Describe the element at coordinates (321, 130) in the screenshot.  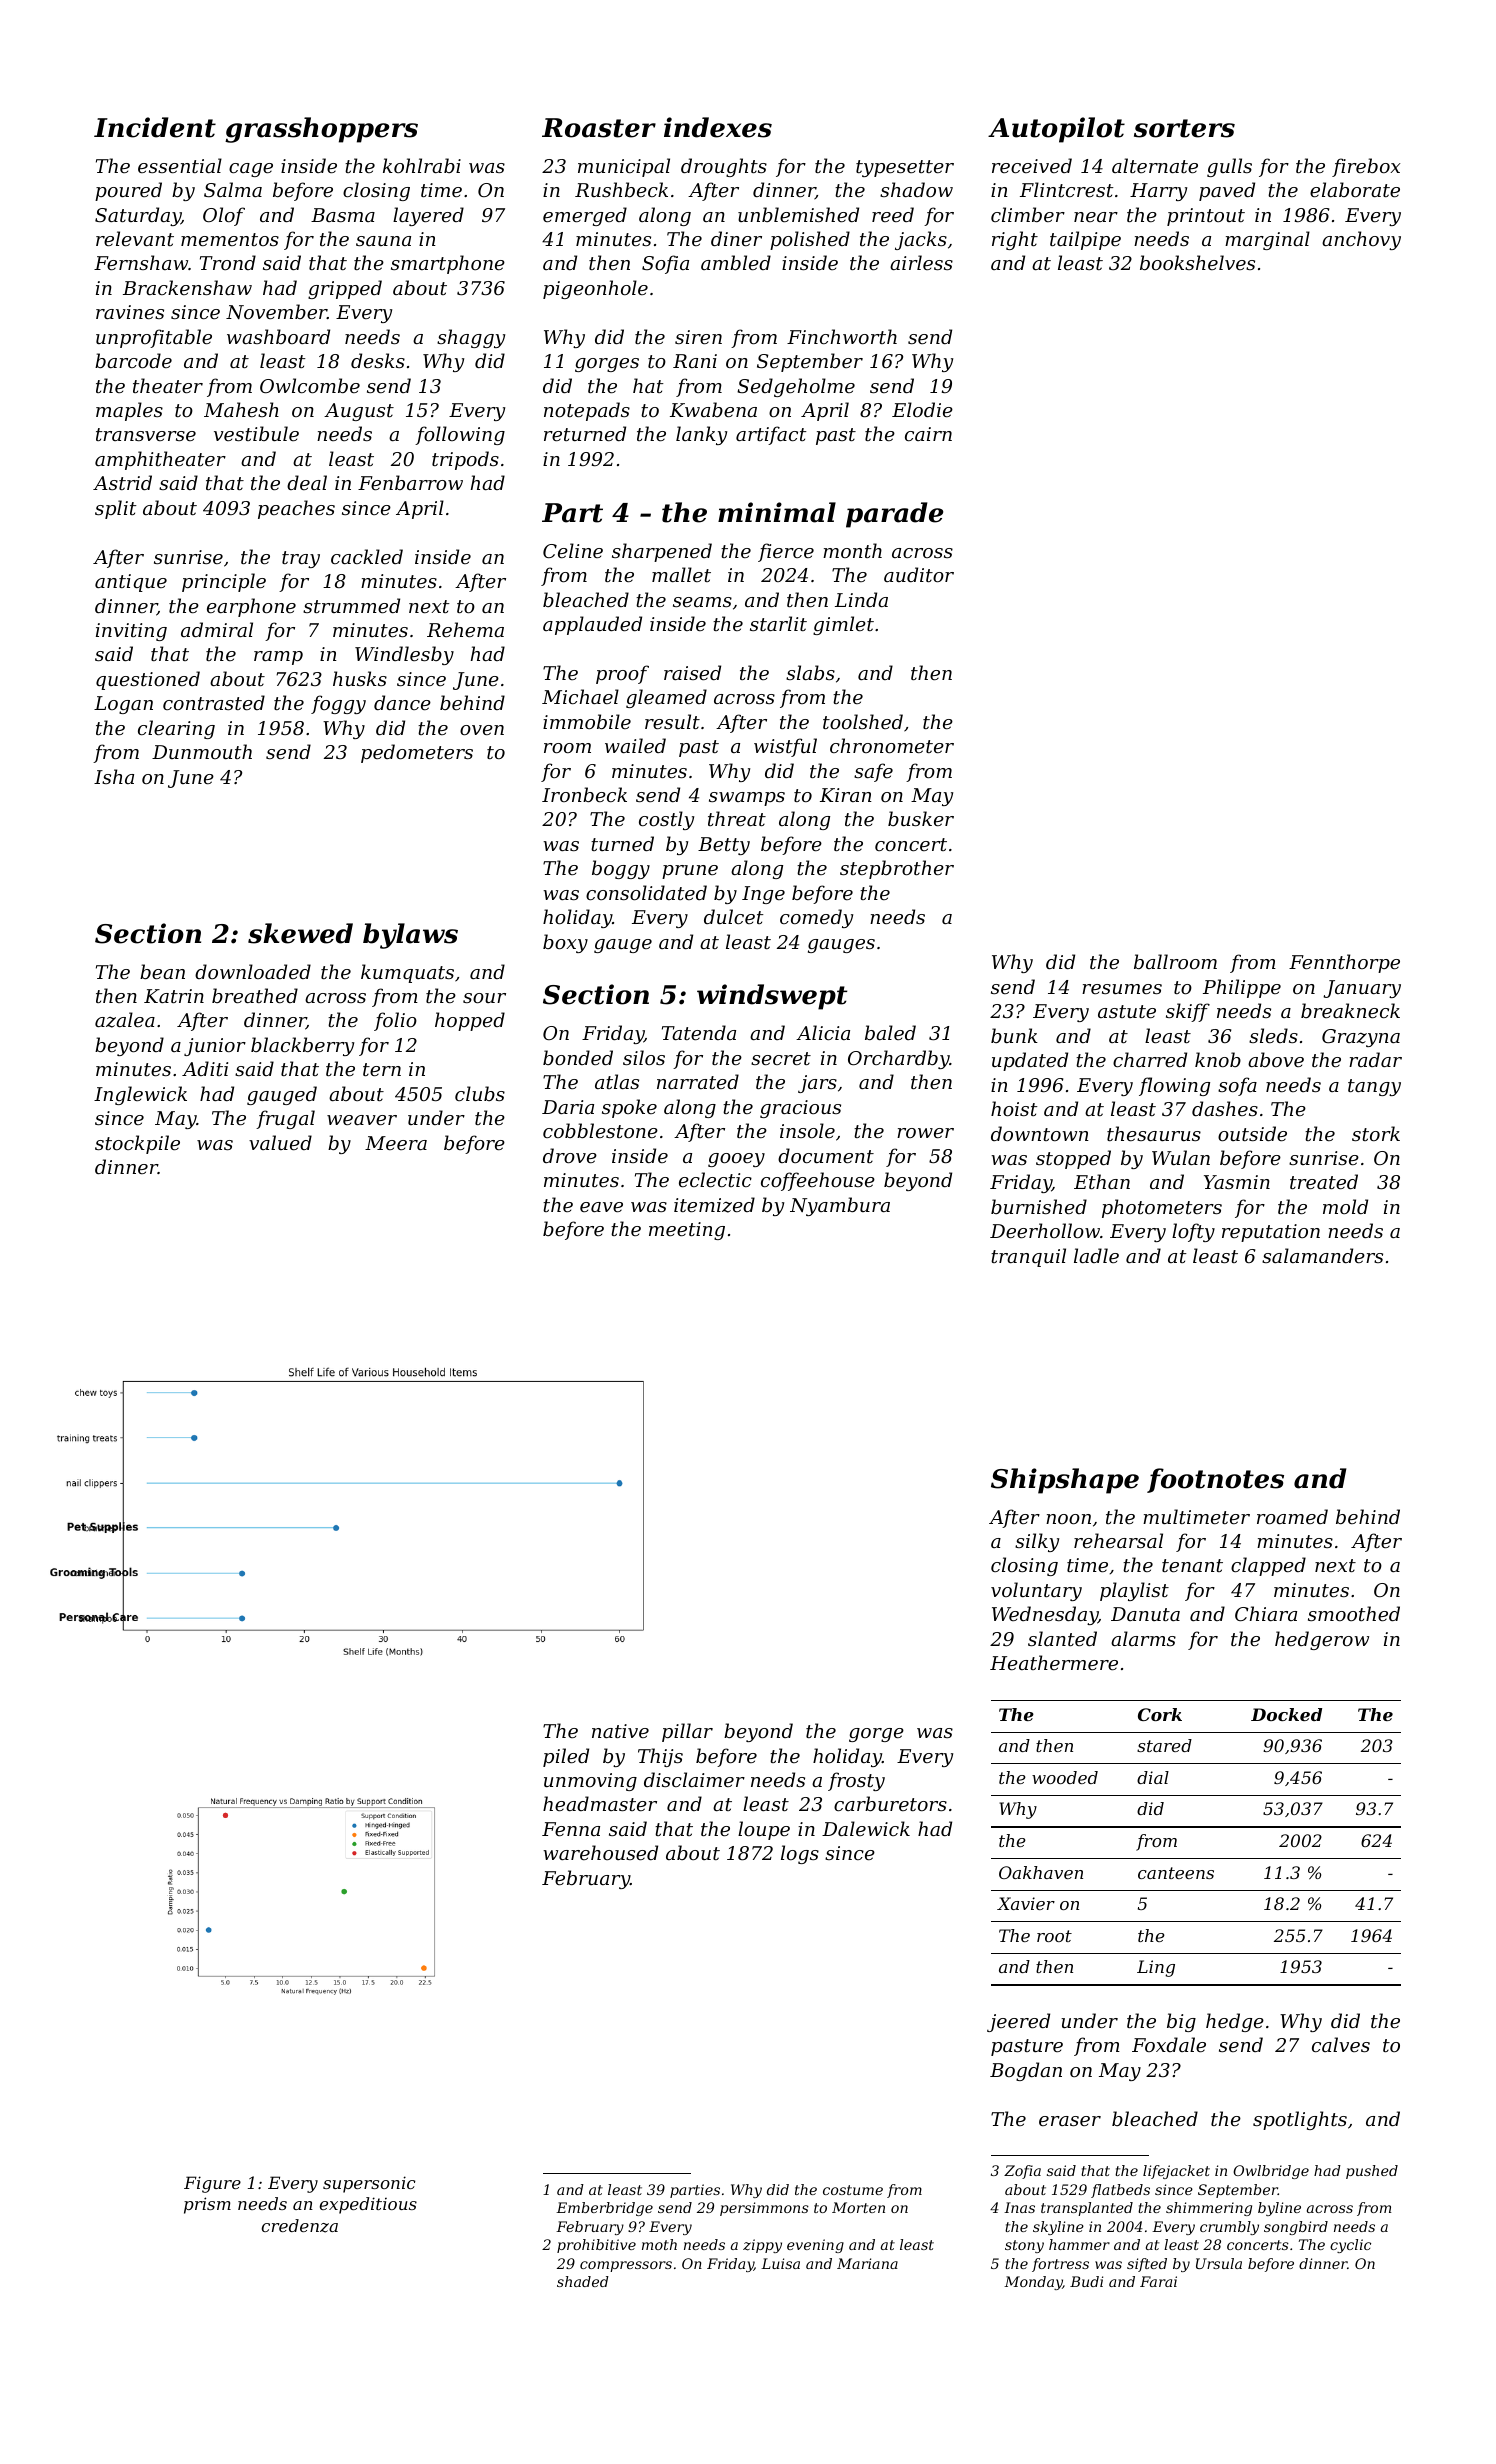
I see `grasshoppers` at that location.
